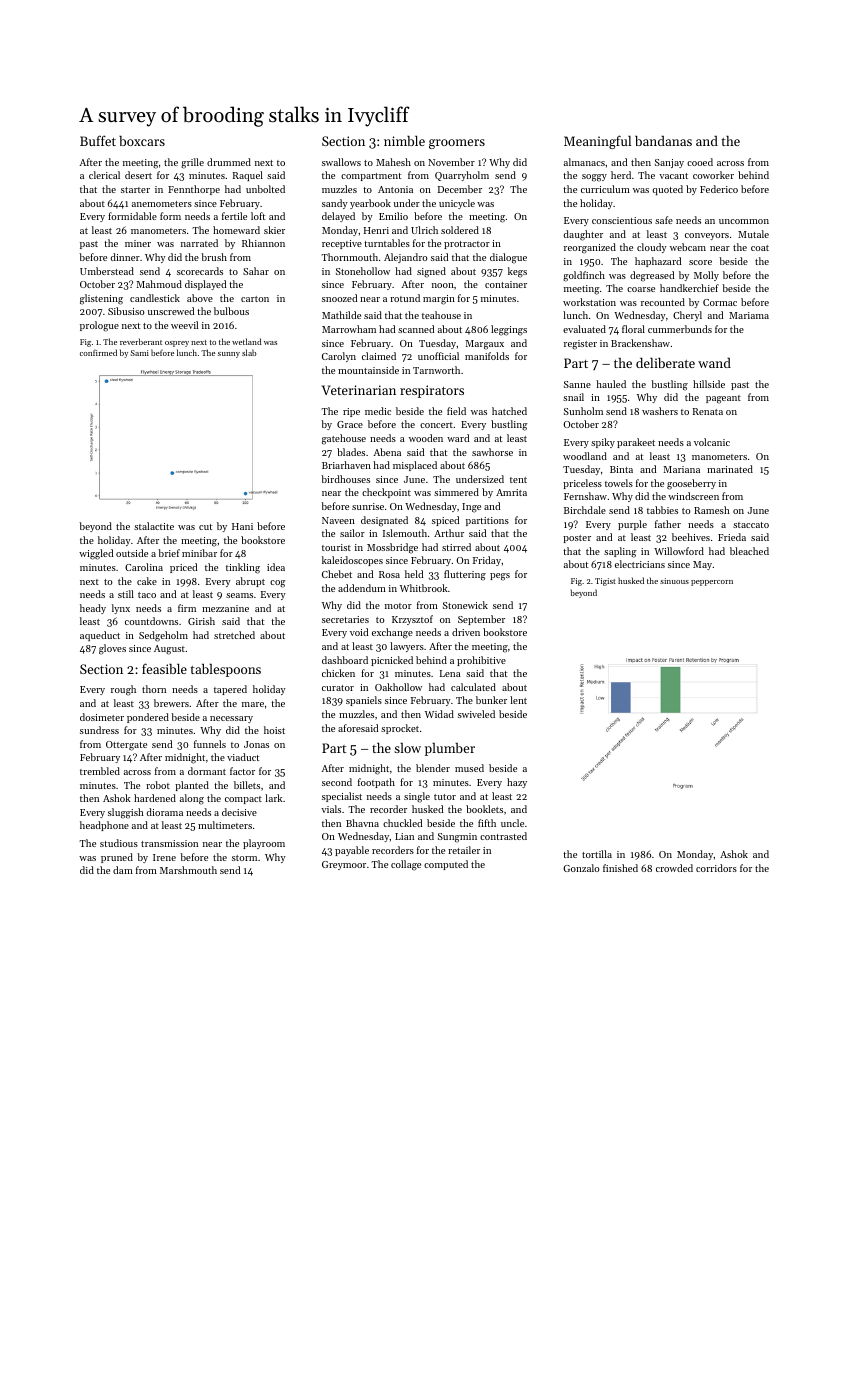 The width and height of the page is (849, 1400). What do you see at coordinates (154, 526) in the page?
I see `stalactite` at bounding box center [154, 526].
